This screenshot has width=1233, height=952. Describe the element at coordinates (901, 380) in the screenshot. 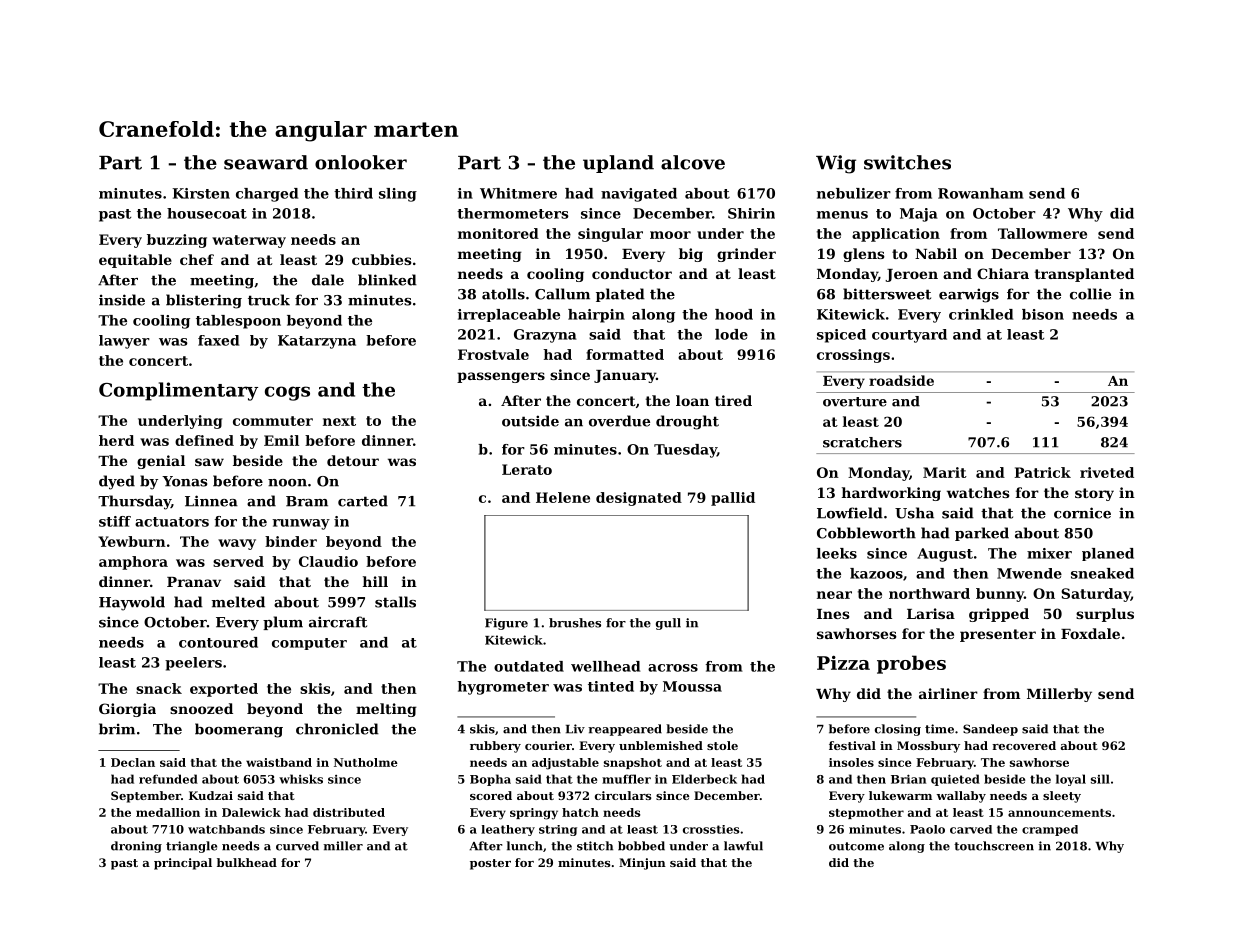

I see `roadside` at that location.
